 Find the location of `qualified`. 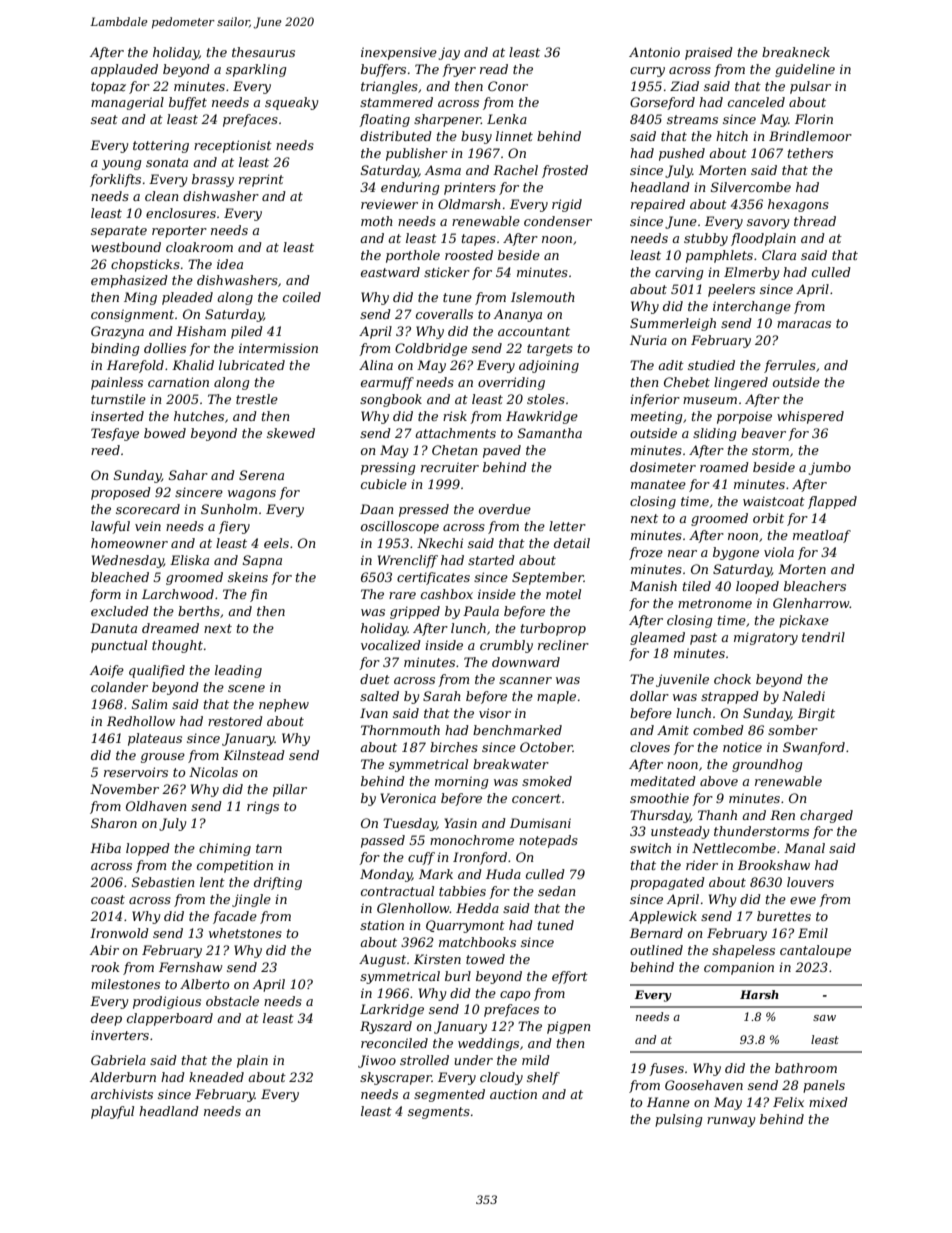

qualified is located at coordinates (157, 671).
